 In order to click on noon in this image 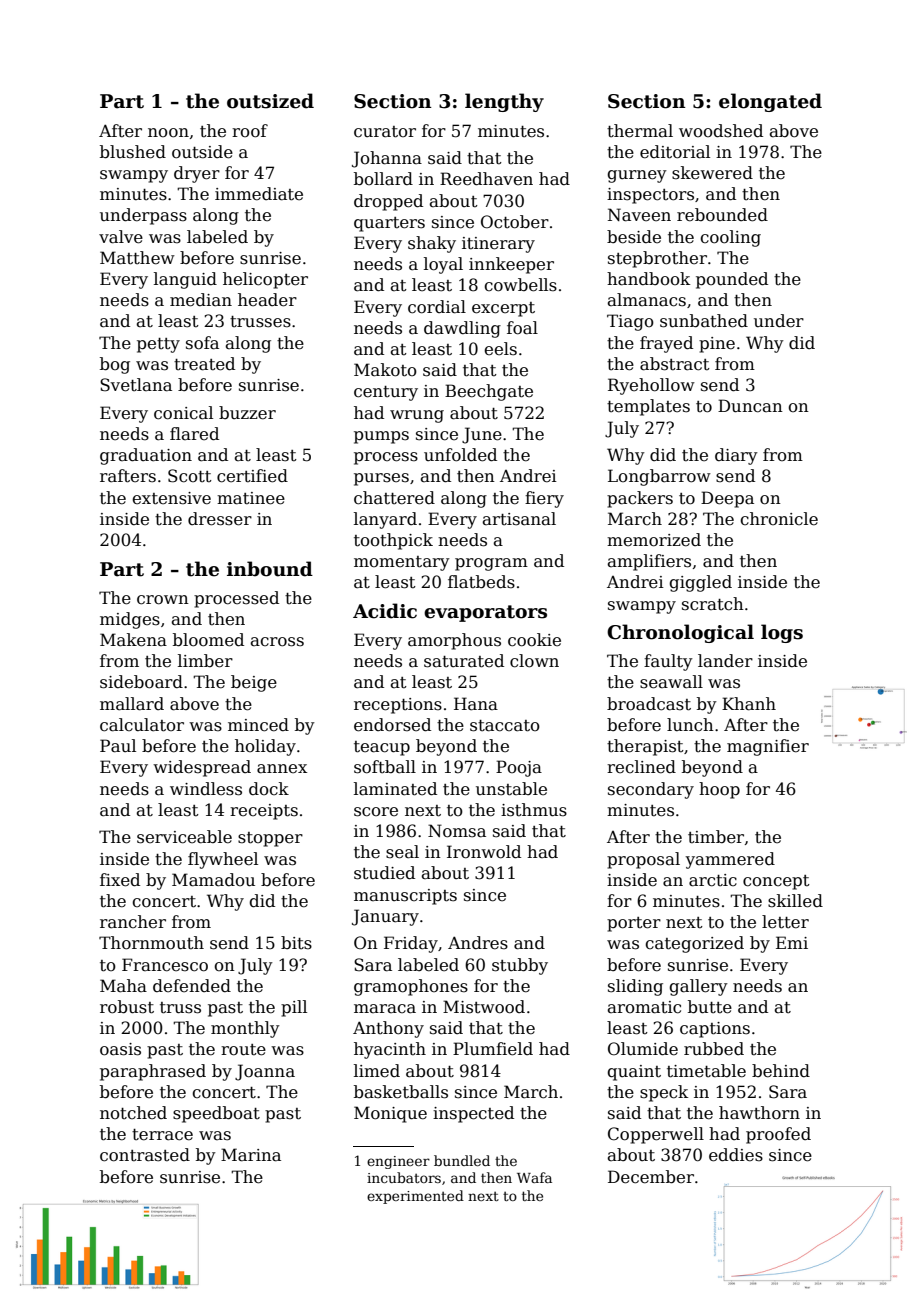, I will do `click(168, 133)`.
